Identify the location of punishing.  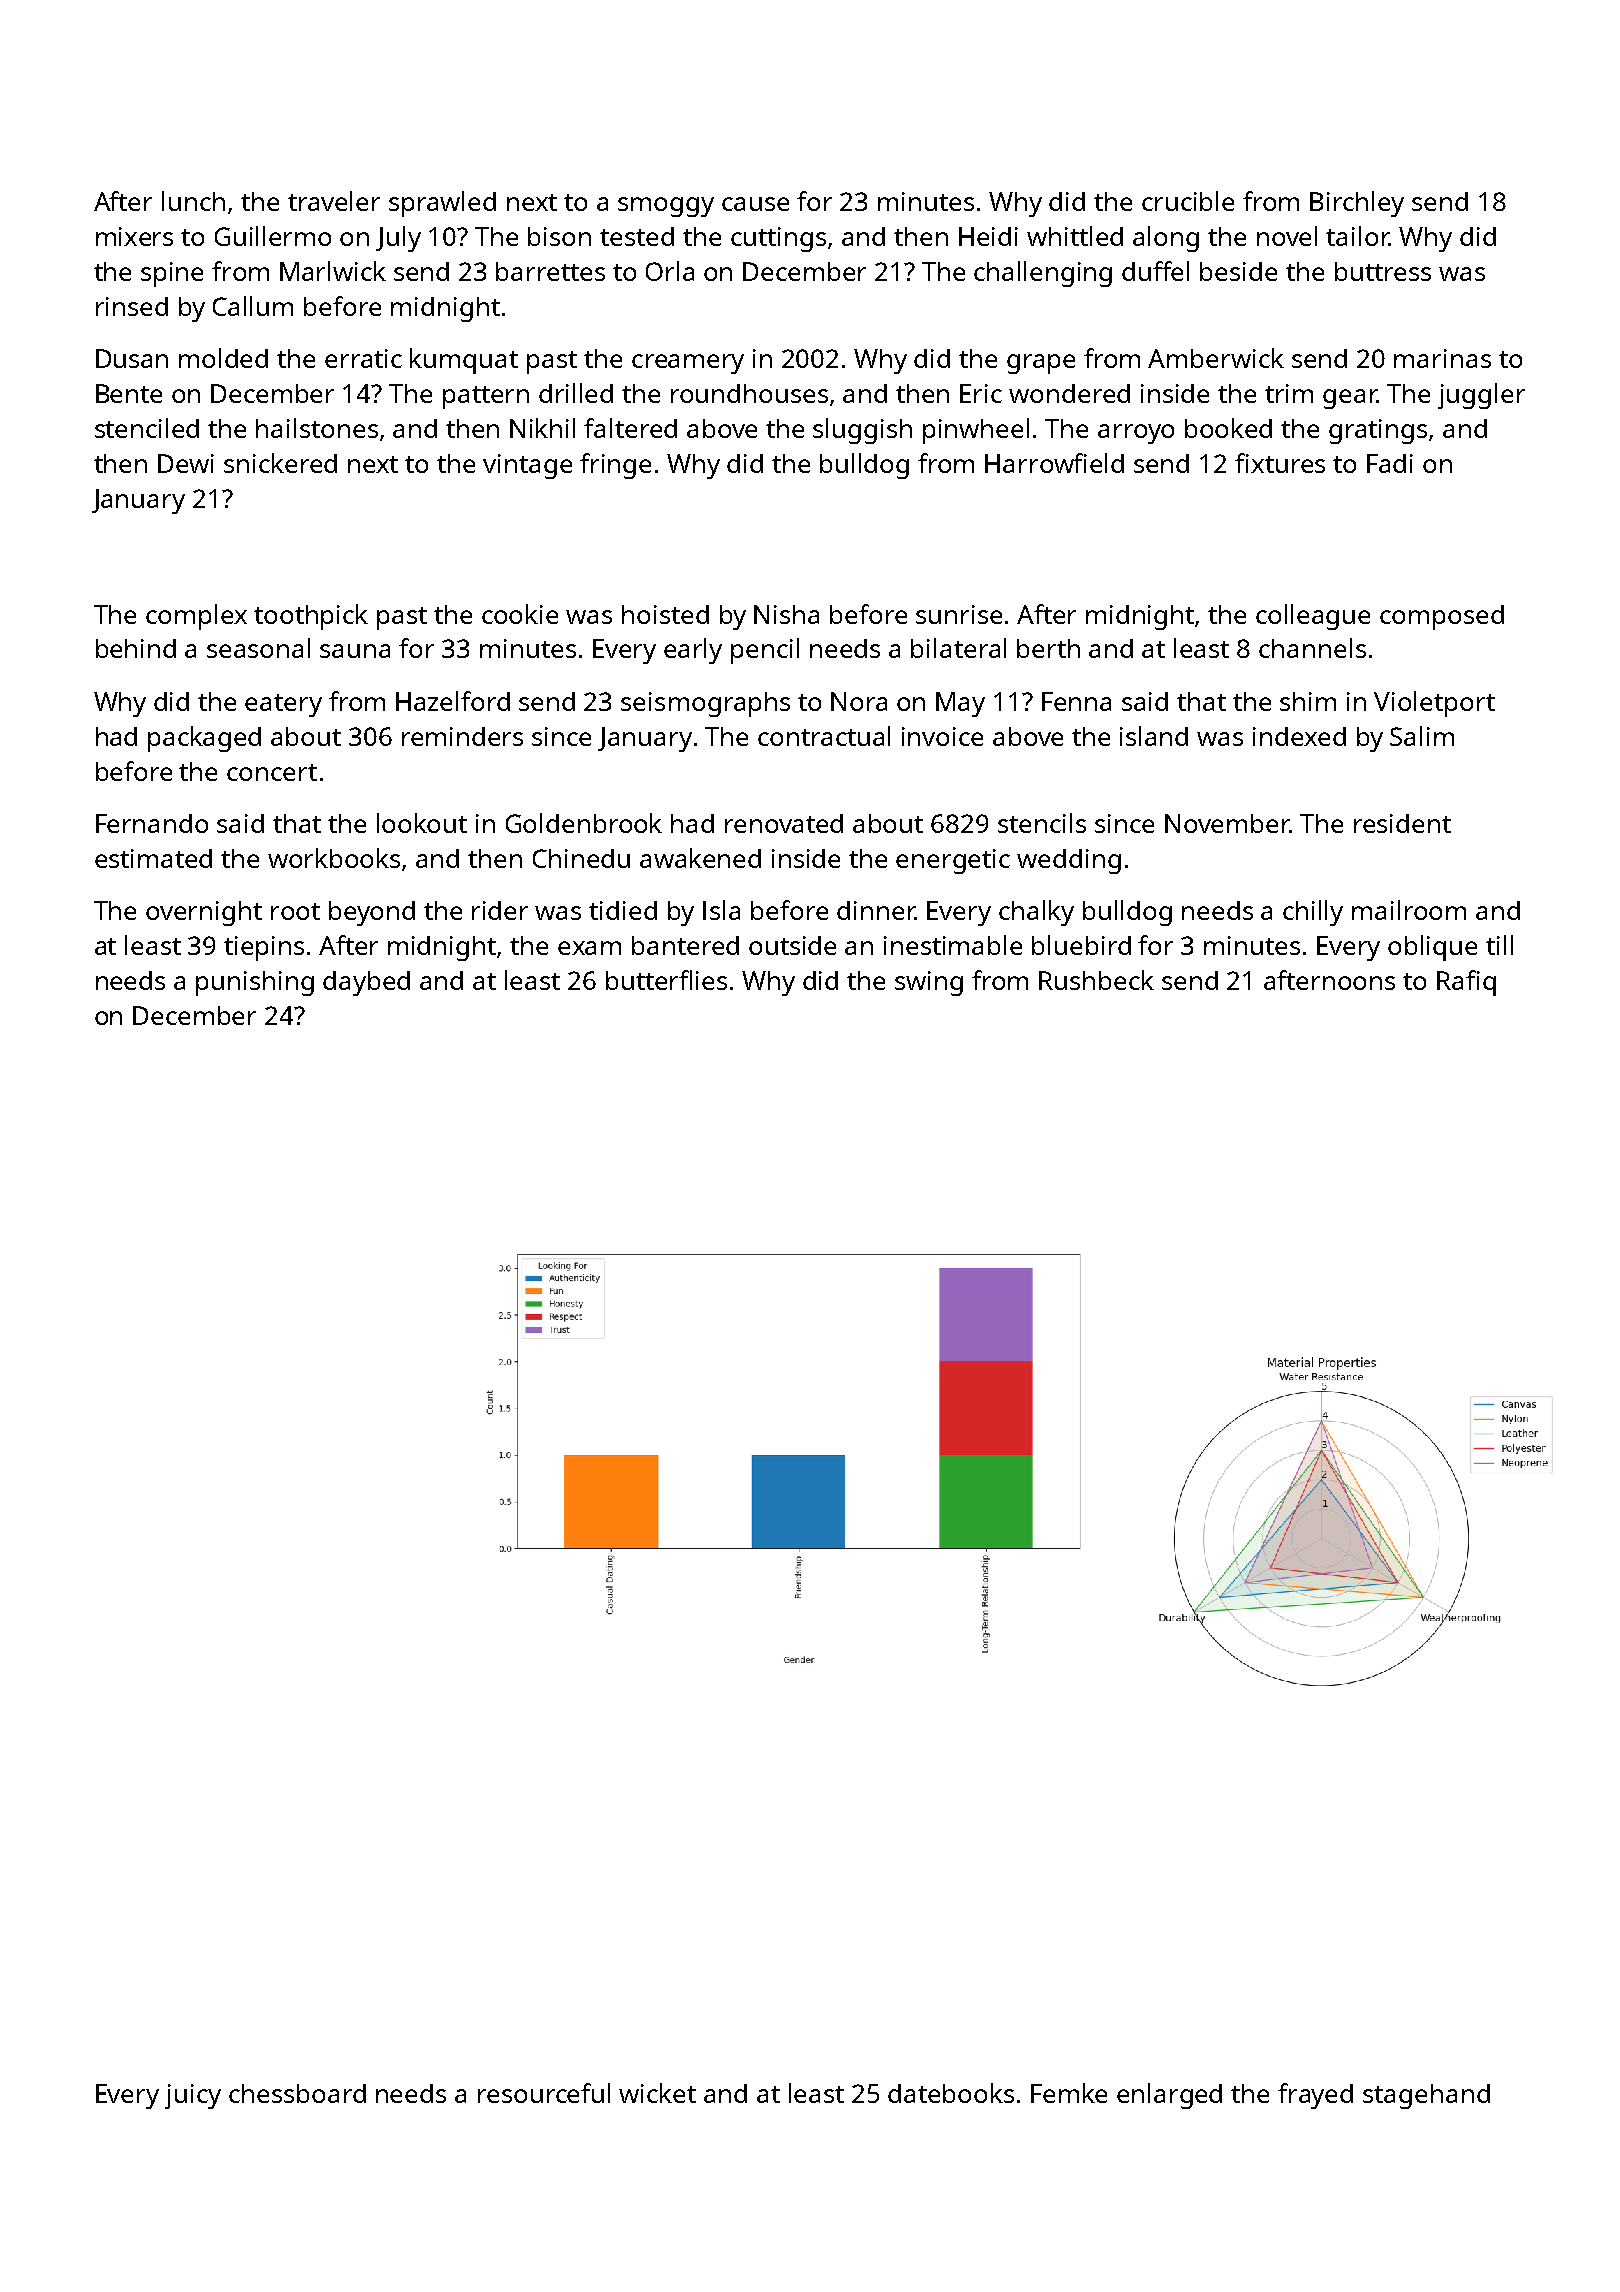
(255, 983).
